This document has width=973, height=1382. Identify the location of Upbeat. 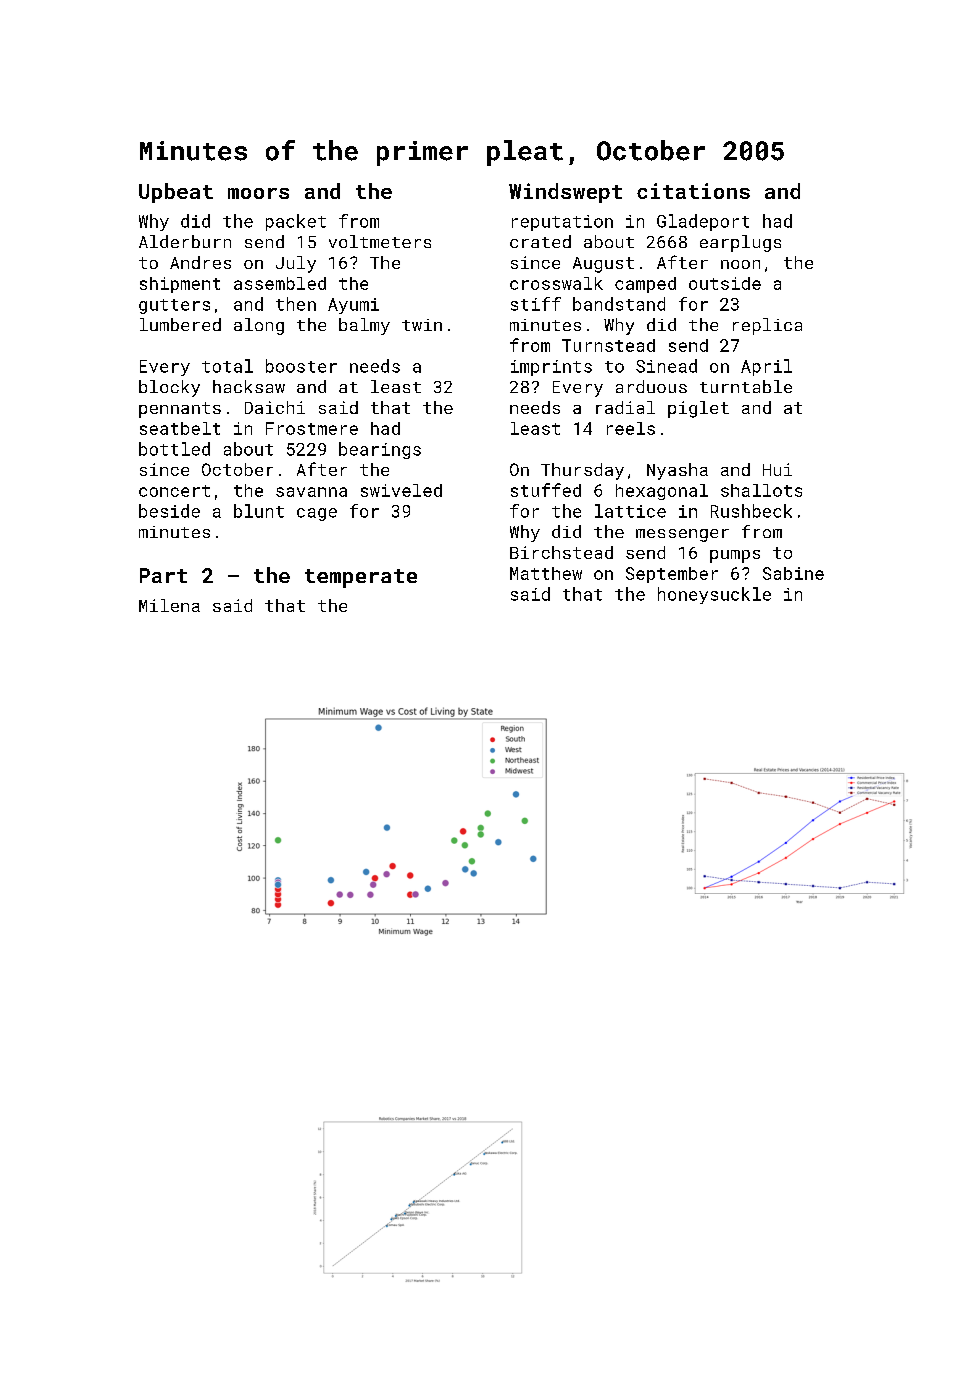
(176, 193).
